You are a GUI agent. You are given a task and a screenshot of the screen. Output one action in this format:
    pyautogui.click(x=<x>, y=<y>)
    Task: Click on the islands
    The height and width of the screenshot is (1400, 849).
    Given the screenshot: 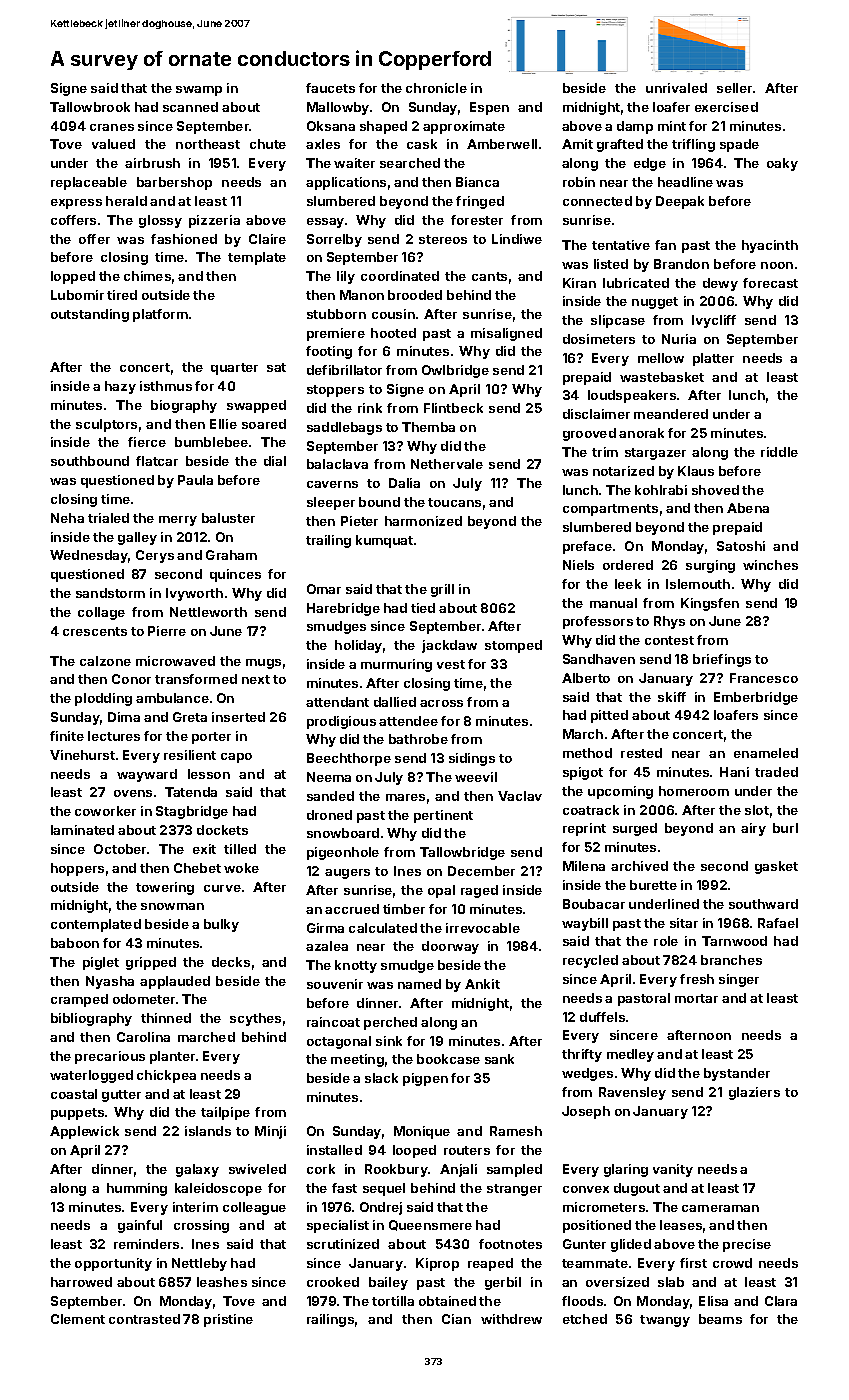 What is the action you would take?
    pyautogui.click(x=208, y=1131)
